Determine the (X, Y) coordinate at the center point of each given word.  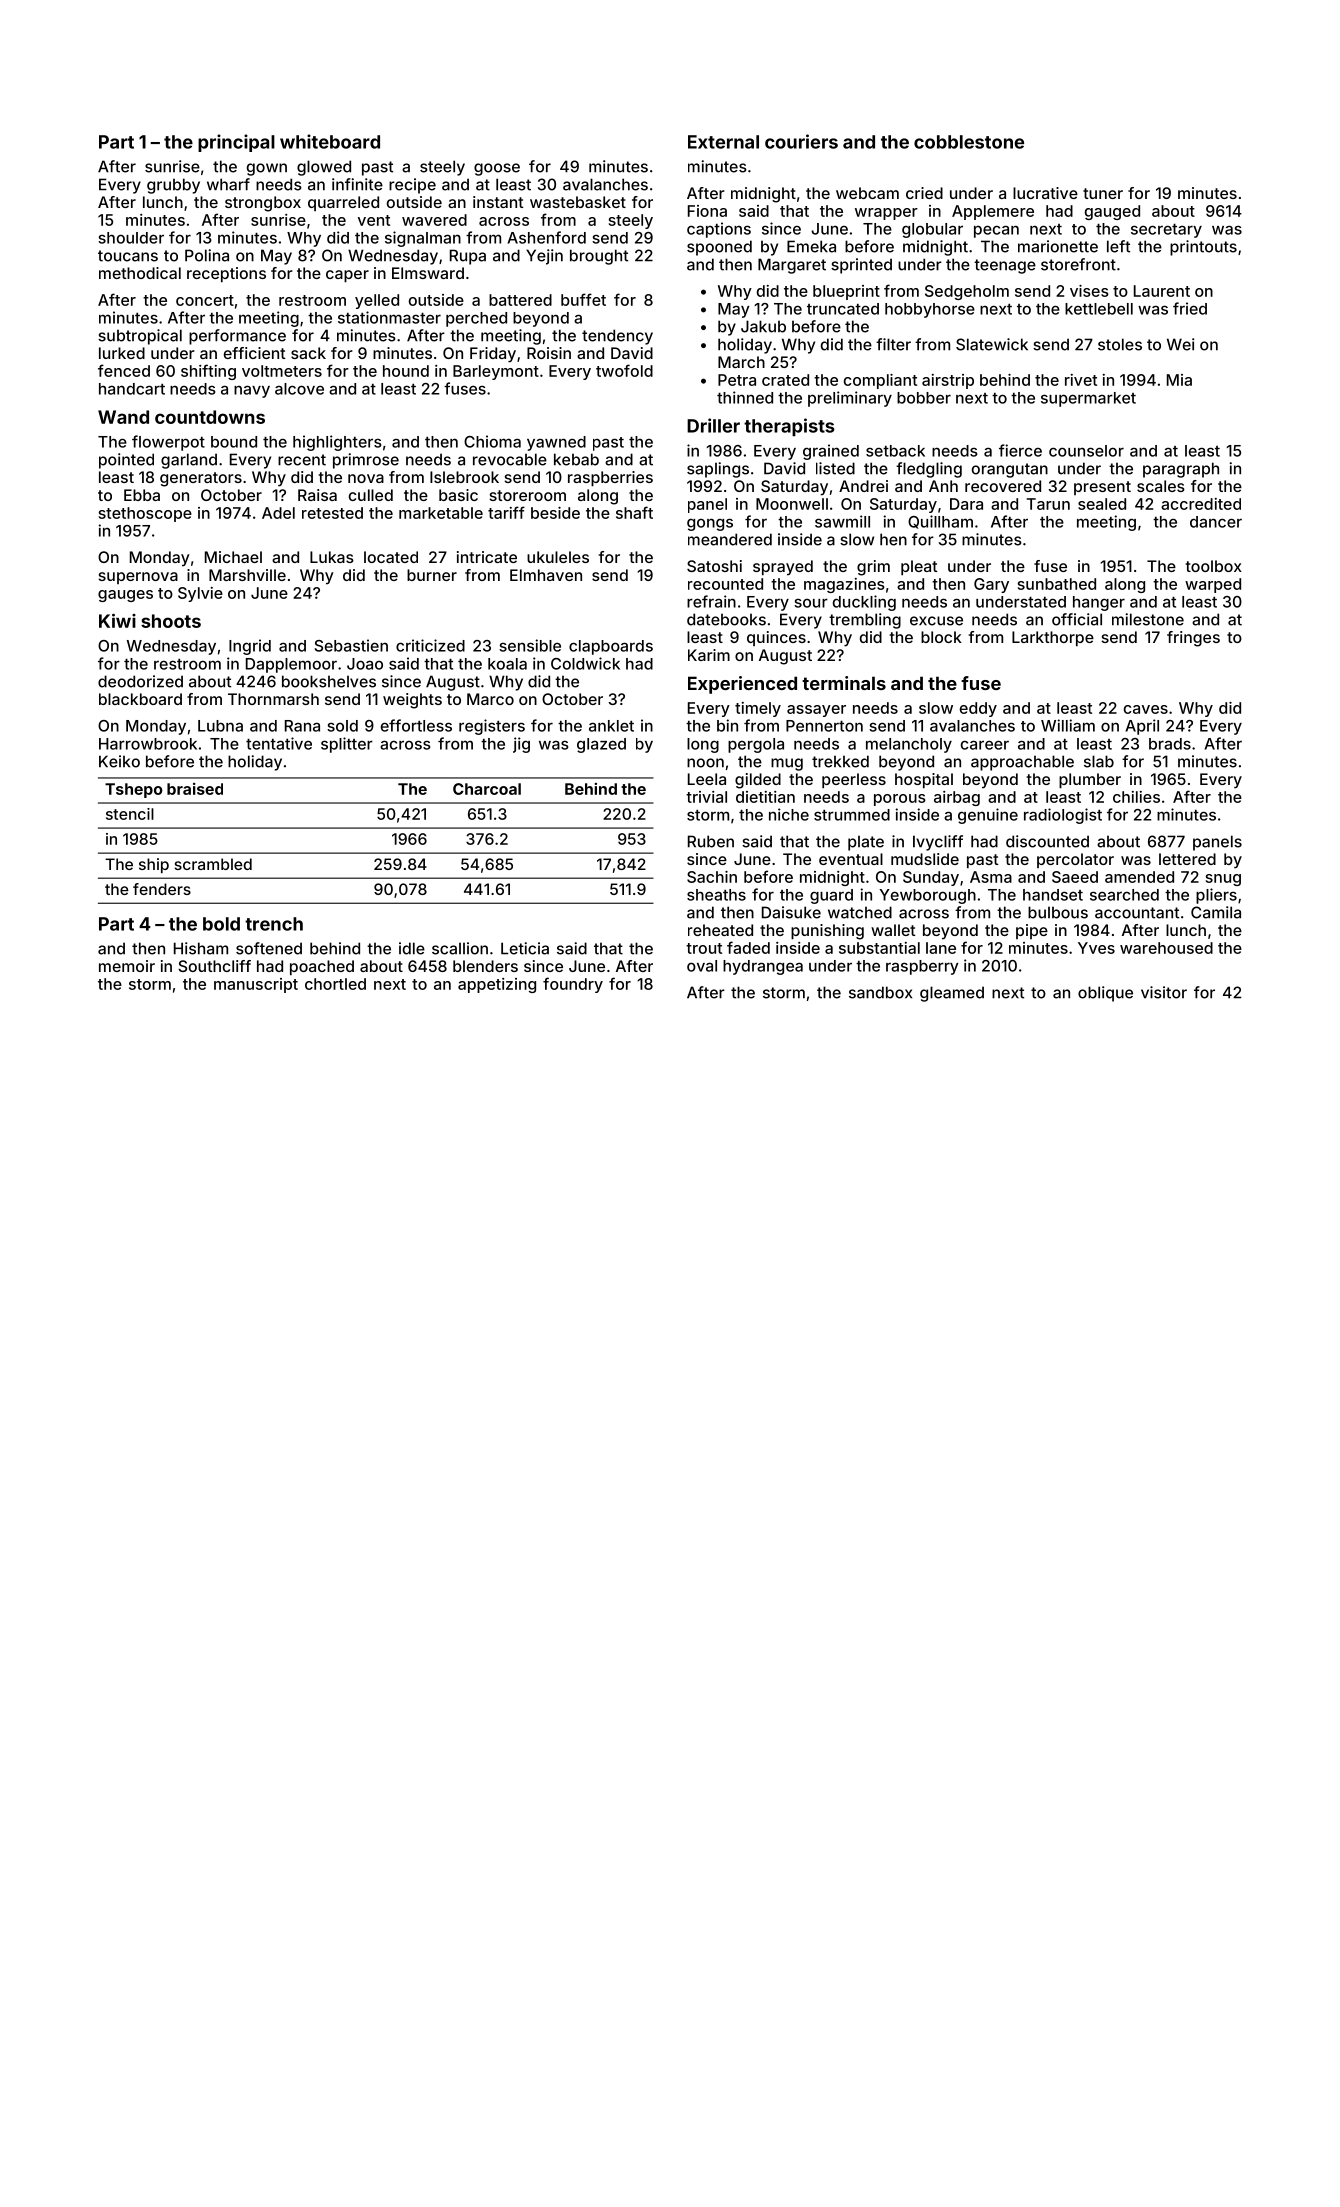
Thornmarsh (273, 699)
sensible (530, 645)
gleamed (952, 994)
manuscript (256, 985)
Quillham (940, 522)
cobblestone (969, 142)
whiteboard (330, 141)
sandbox (880, 992)
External (723, 142)
